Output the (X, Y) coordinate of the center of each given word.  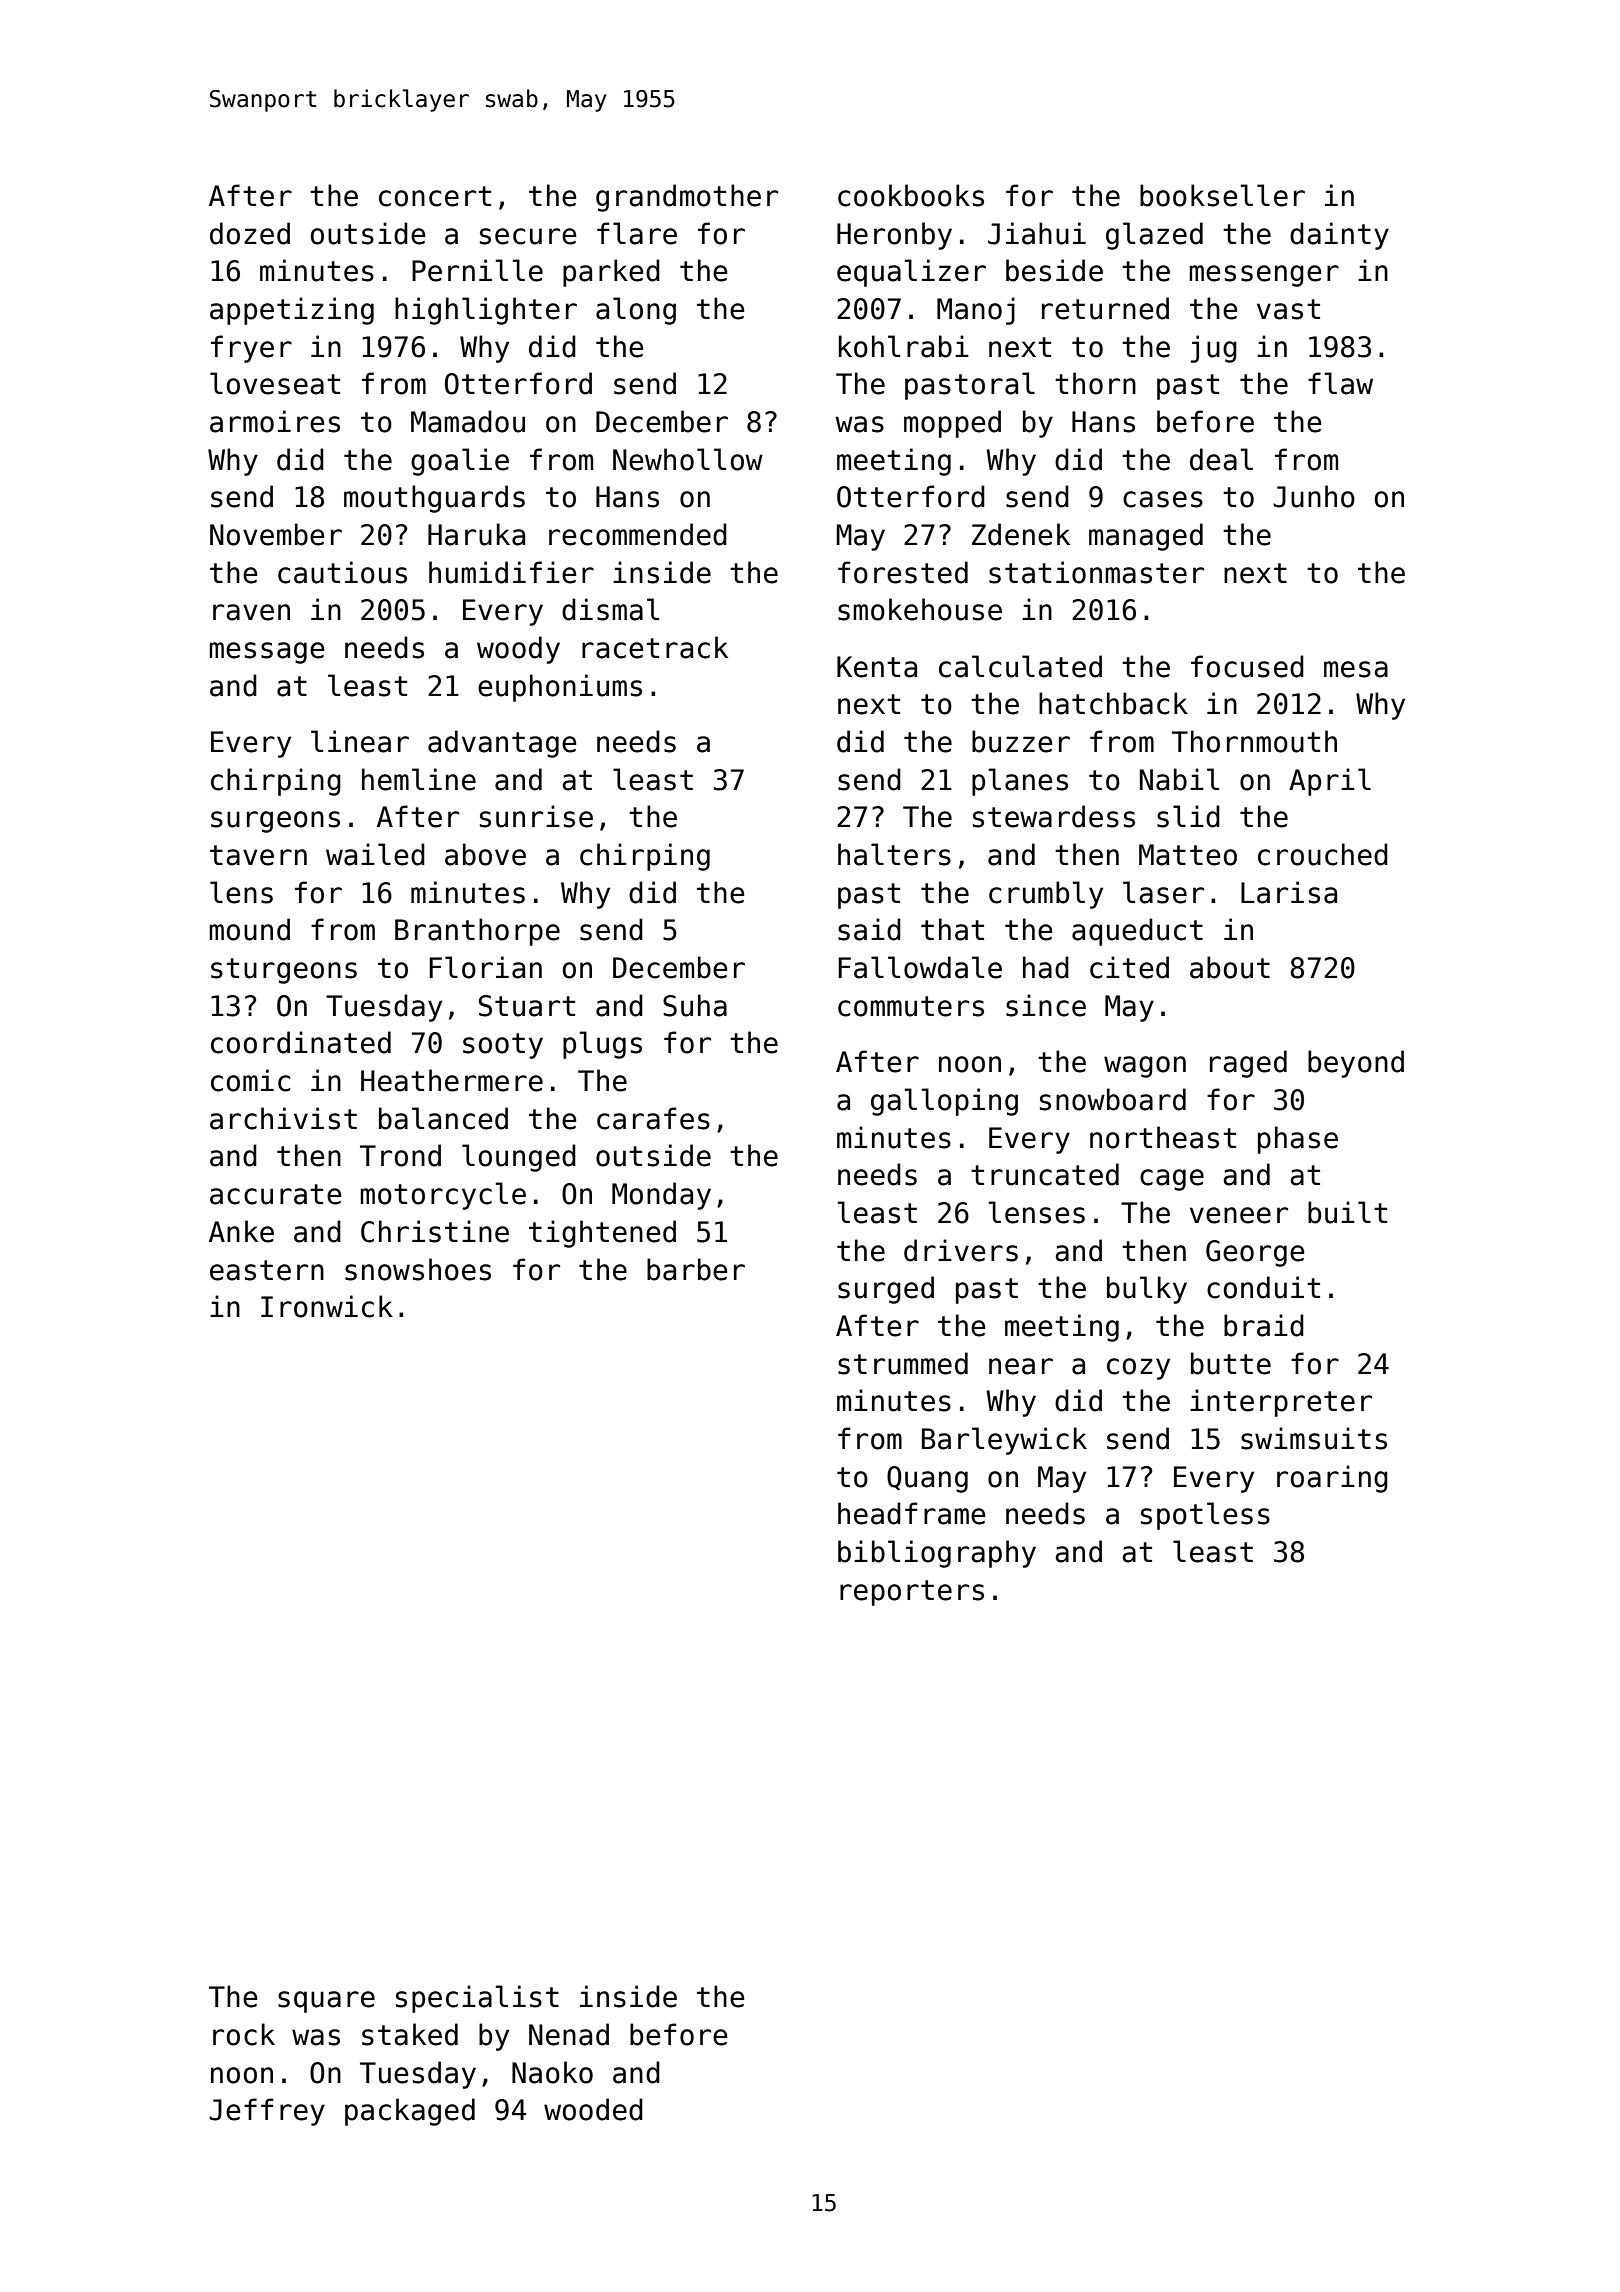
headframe (911, 1513)
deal (1221, 459)
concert (435, 196)
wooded (593, 2109)
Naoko (552, 2072)
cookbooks (911, 195)
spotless (1205, 1516)
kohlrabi (904, 346)
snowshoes (418, 1269)
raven (251, 612)
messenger (1264, 276)
